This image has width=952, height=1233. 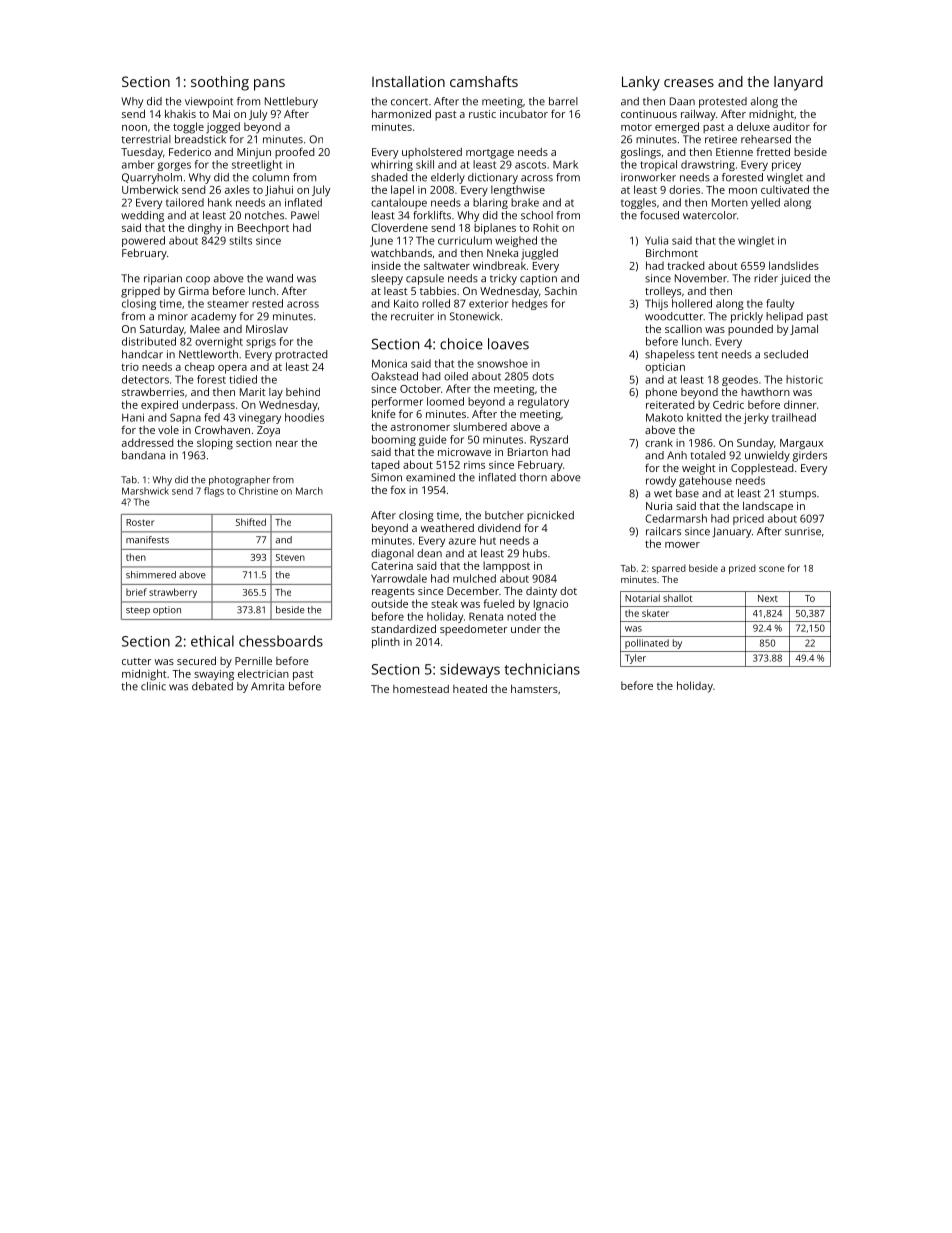 What do you see at coordinates (780, 304) in the image?
I see `faulty` at bounding box center [780, 304].
